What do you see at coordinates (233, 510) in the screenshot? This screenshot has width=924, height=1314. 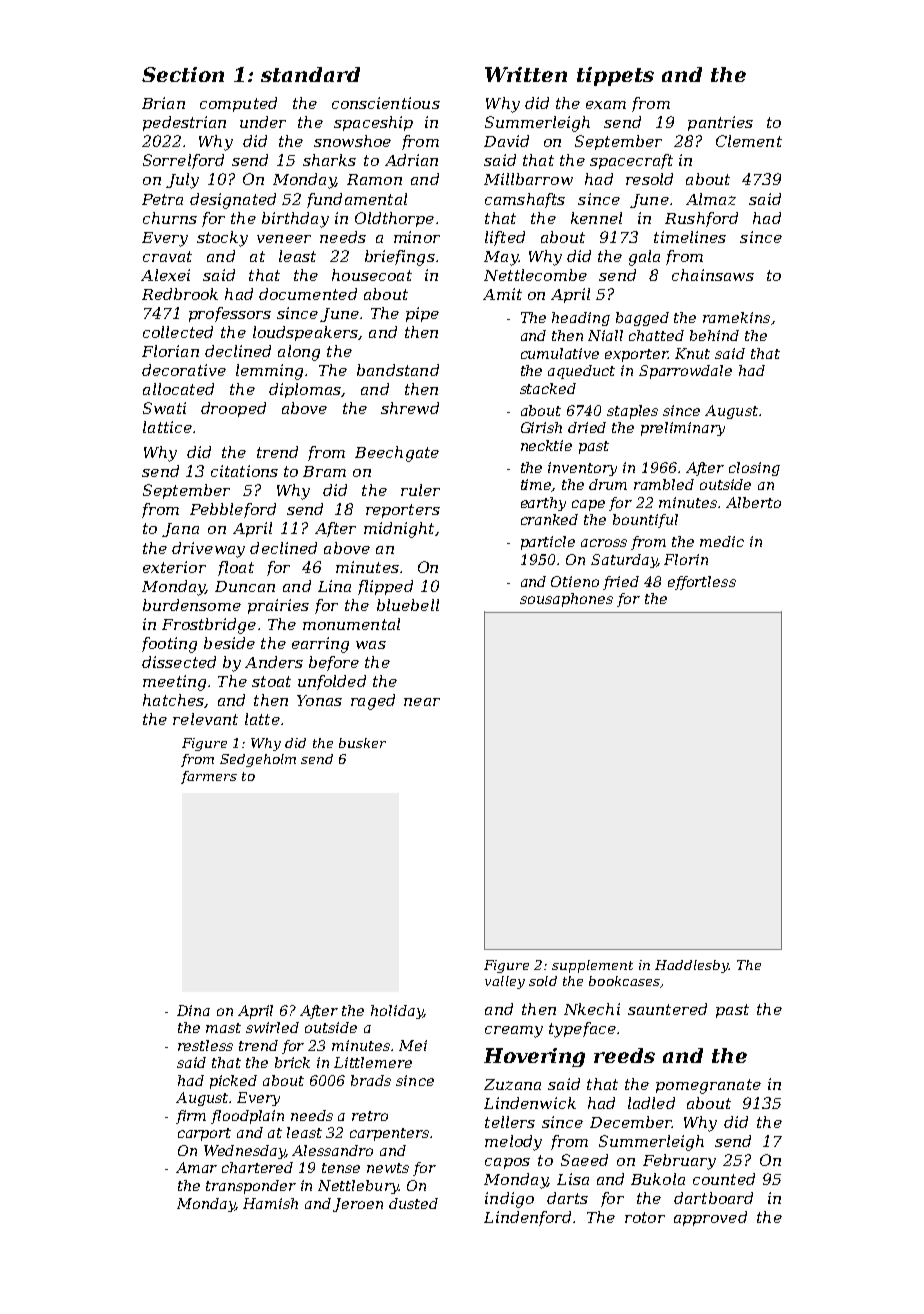 I see `Pebbleford` at bounding box center [233, 510].
